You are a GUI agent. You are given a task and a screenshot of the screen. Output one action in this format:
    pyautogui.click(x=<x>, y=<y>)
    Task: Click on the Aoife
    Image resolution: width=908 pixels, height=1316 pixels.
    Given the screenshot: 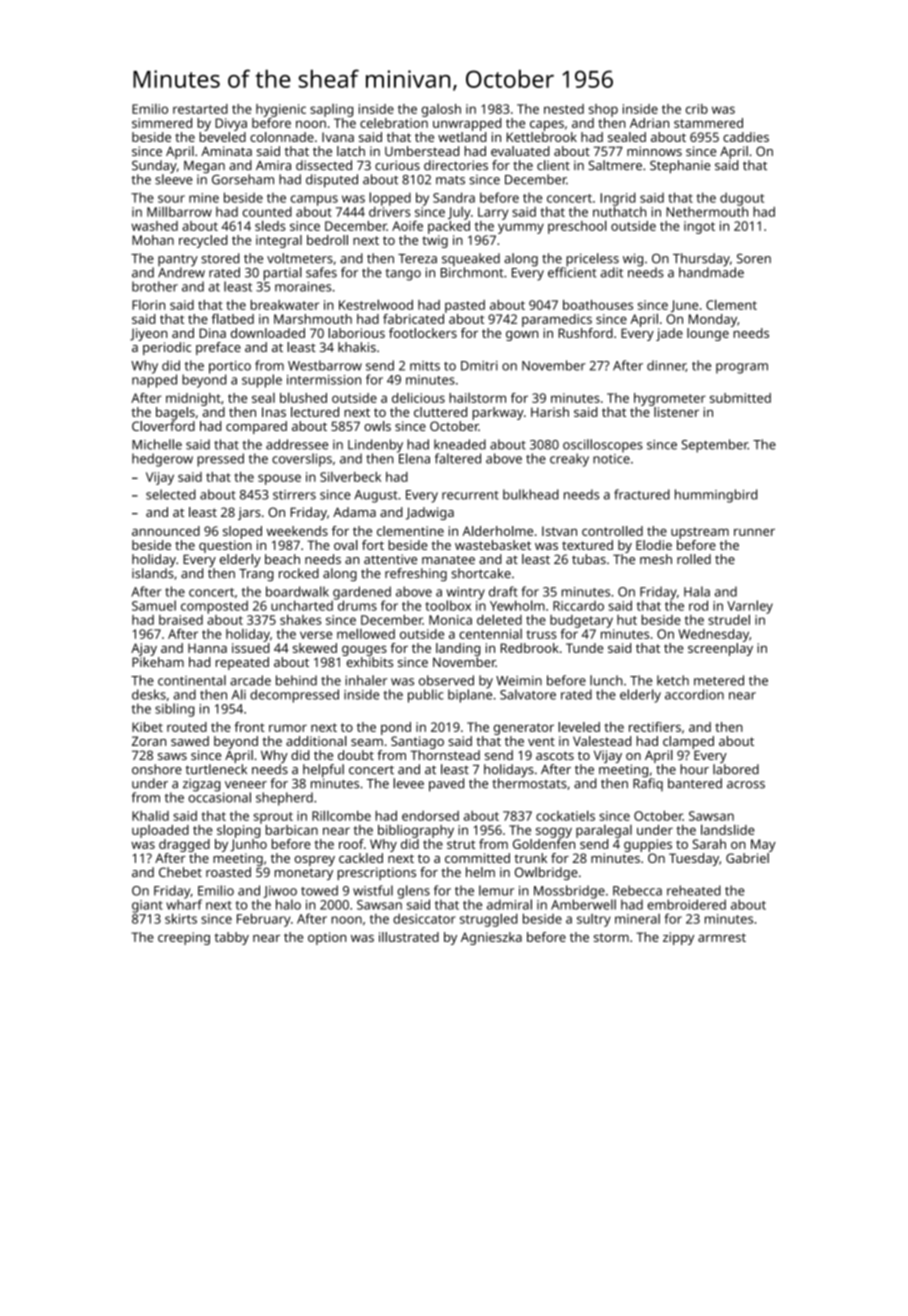 What is the action you would take?
    pyautogui.click(x=407, y=226)
